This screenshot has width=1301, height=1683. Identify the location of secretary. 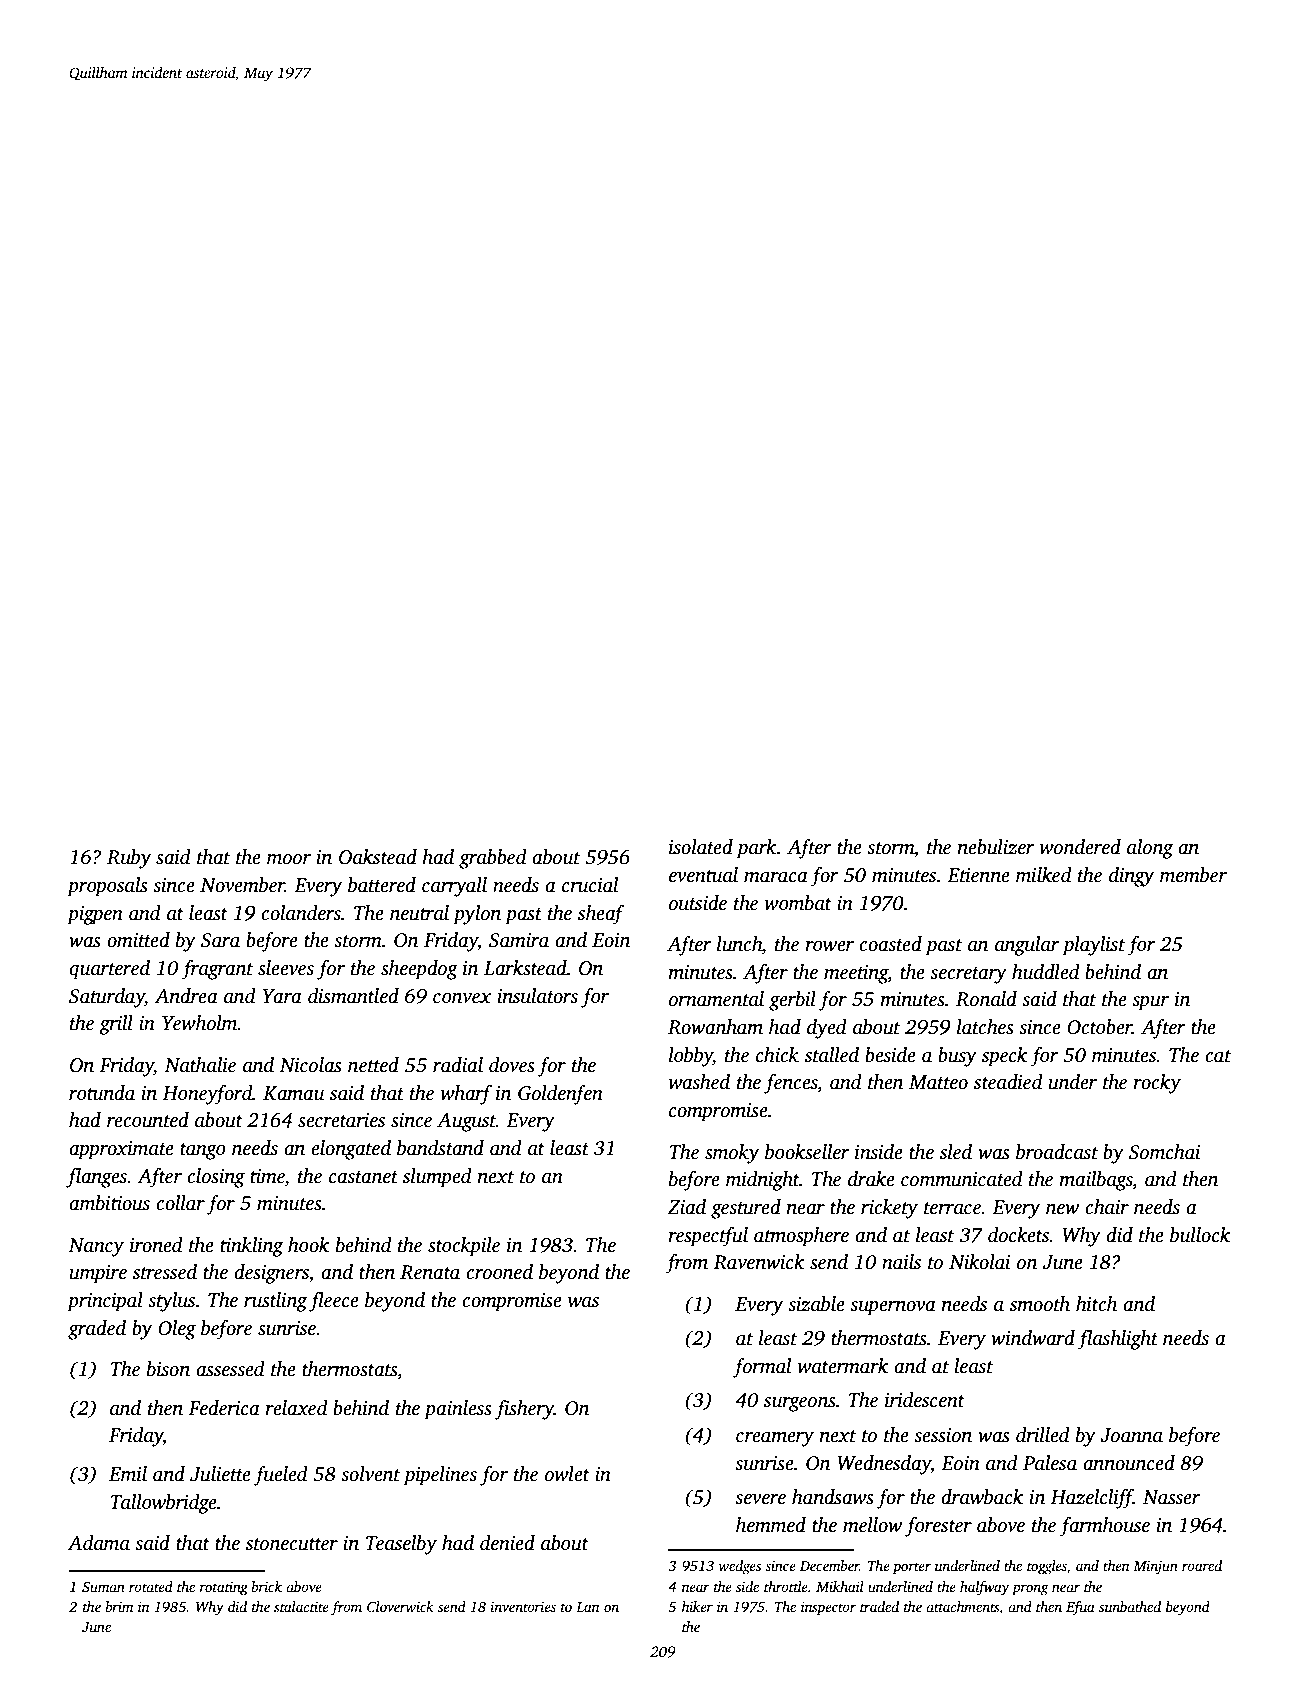
(968, 975).
